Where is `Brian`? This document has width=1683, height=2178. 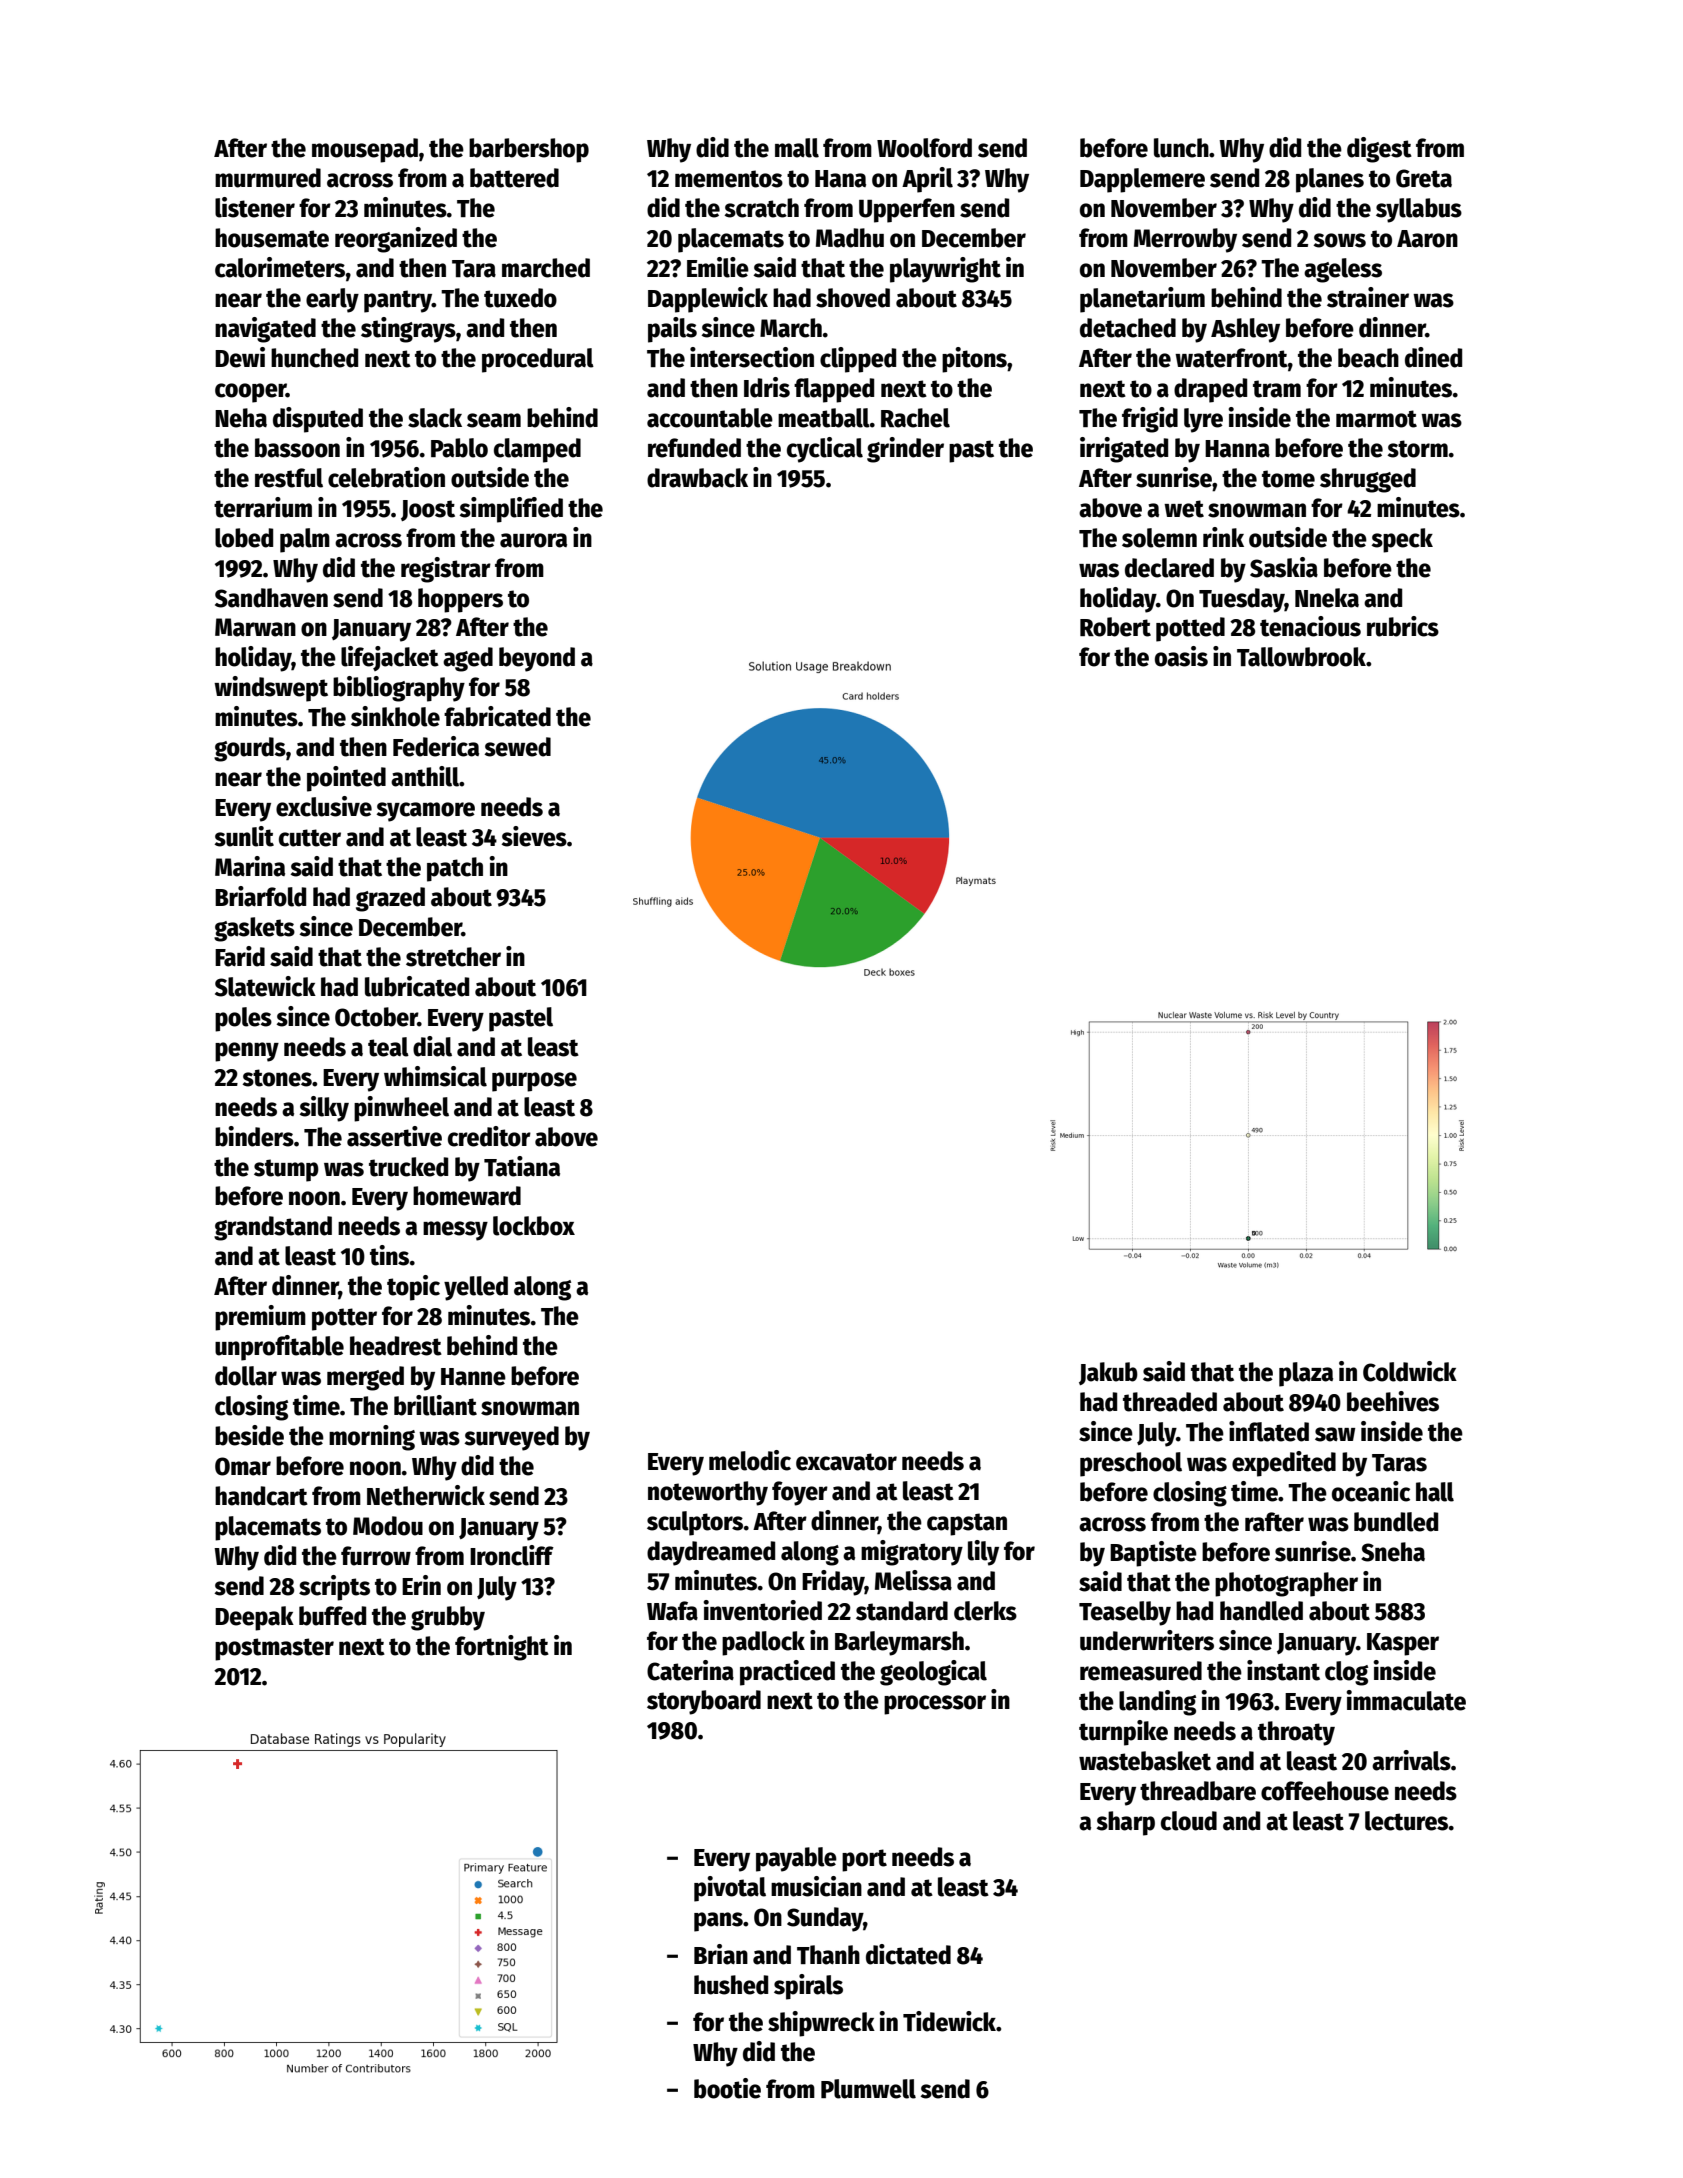 Brian is located at coordinates (721, 1954).
